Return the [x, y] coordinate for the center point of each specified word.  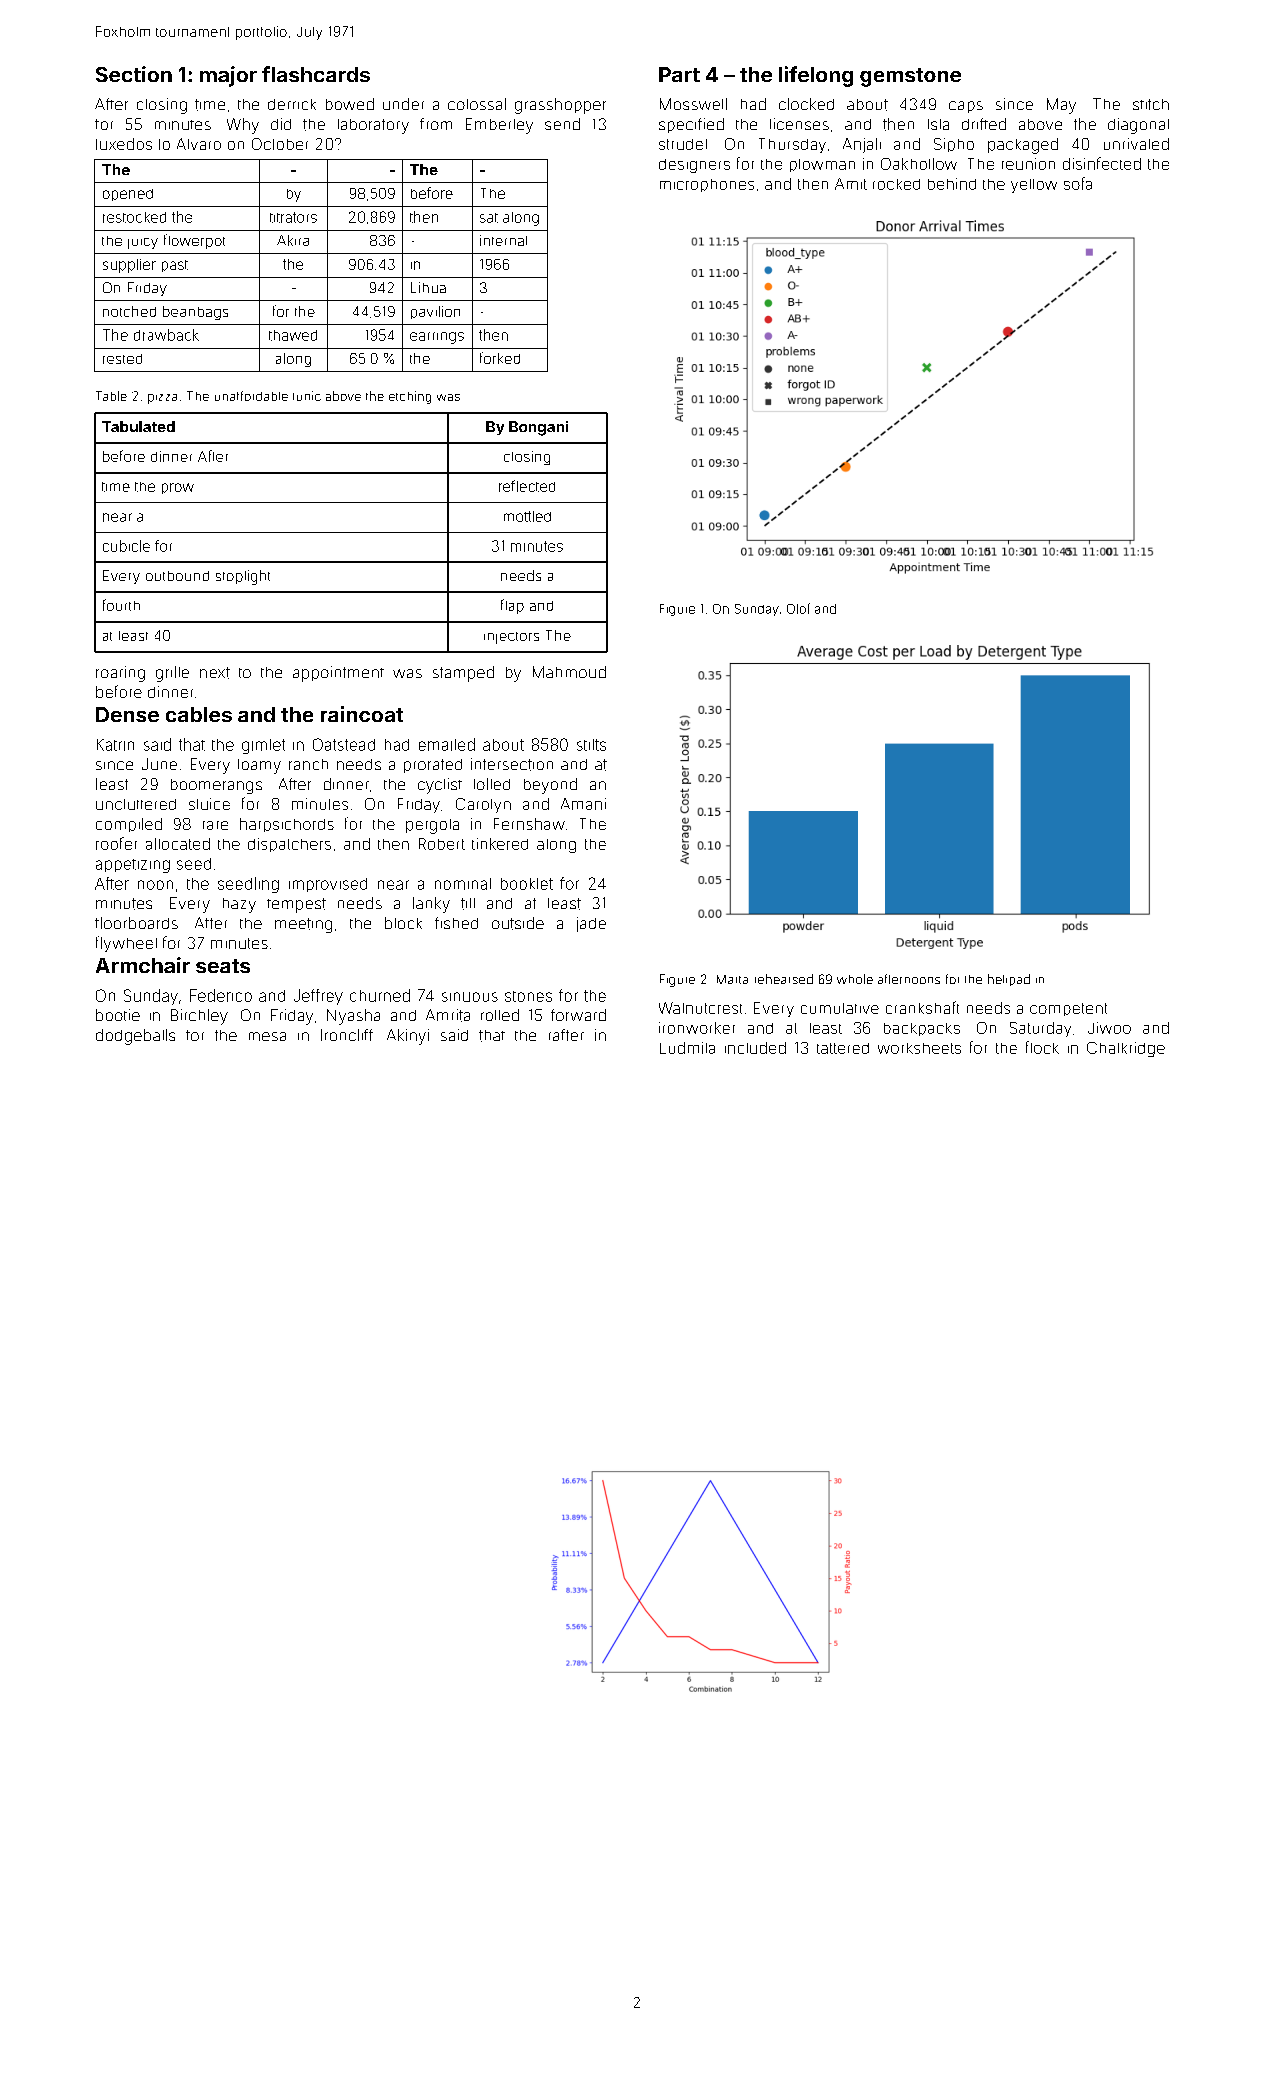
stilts [591, 745]
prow [178, 488]
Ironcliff [347, 1035]
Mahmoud [569, 672]
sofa [1078, 183]
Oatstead [344, 744]
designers [694, 166]
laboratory [373, 126]
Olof [798, 608]
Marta [732, 979]
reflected [527, 486]
